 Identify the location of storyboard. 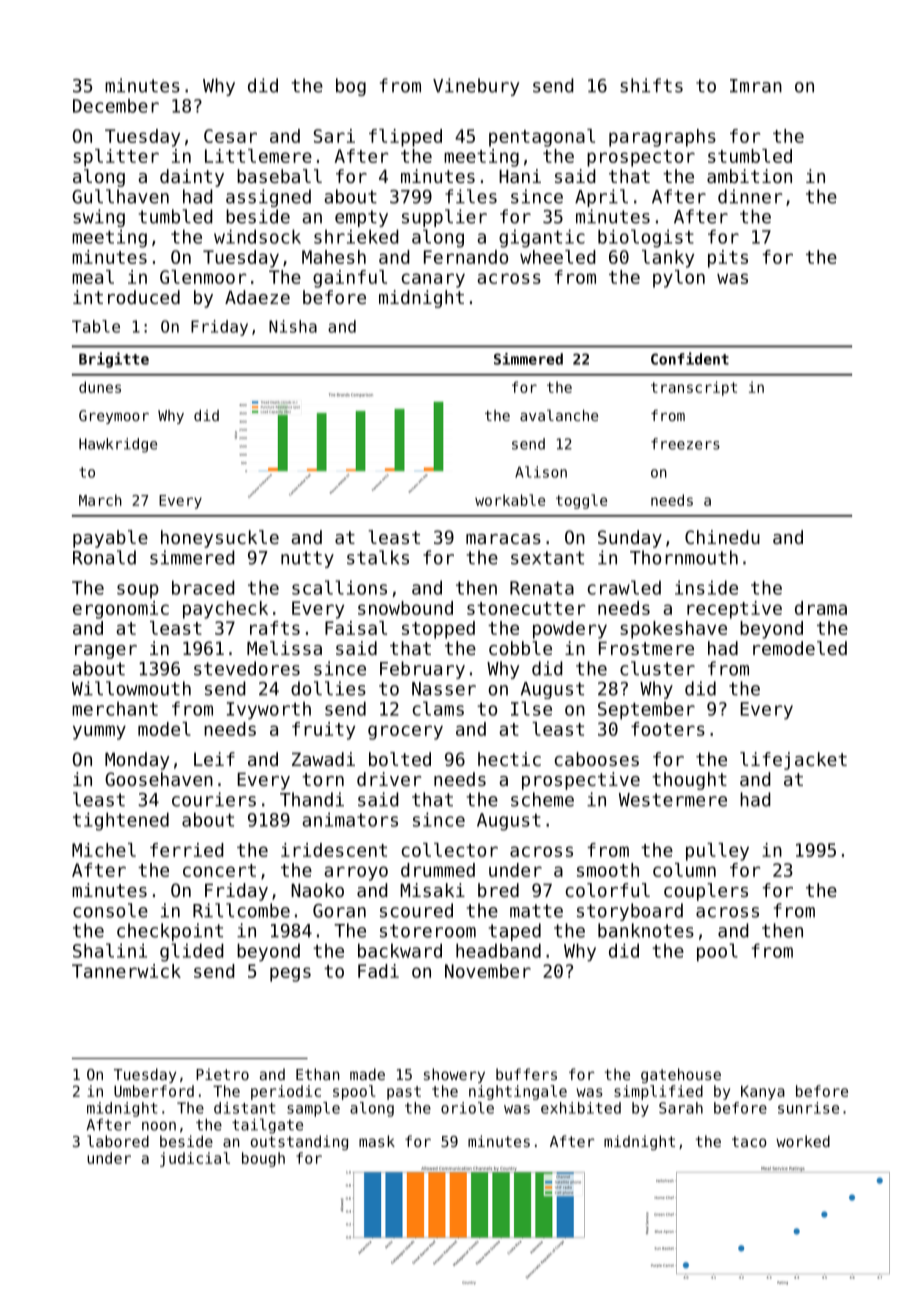
(630, 912).
